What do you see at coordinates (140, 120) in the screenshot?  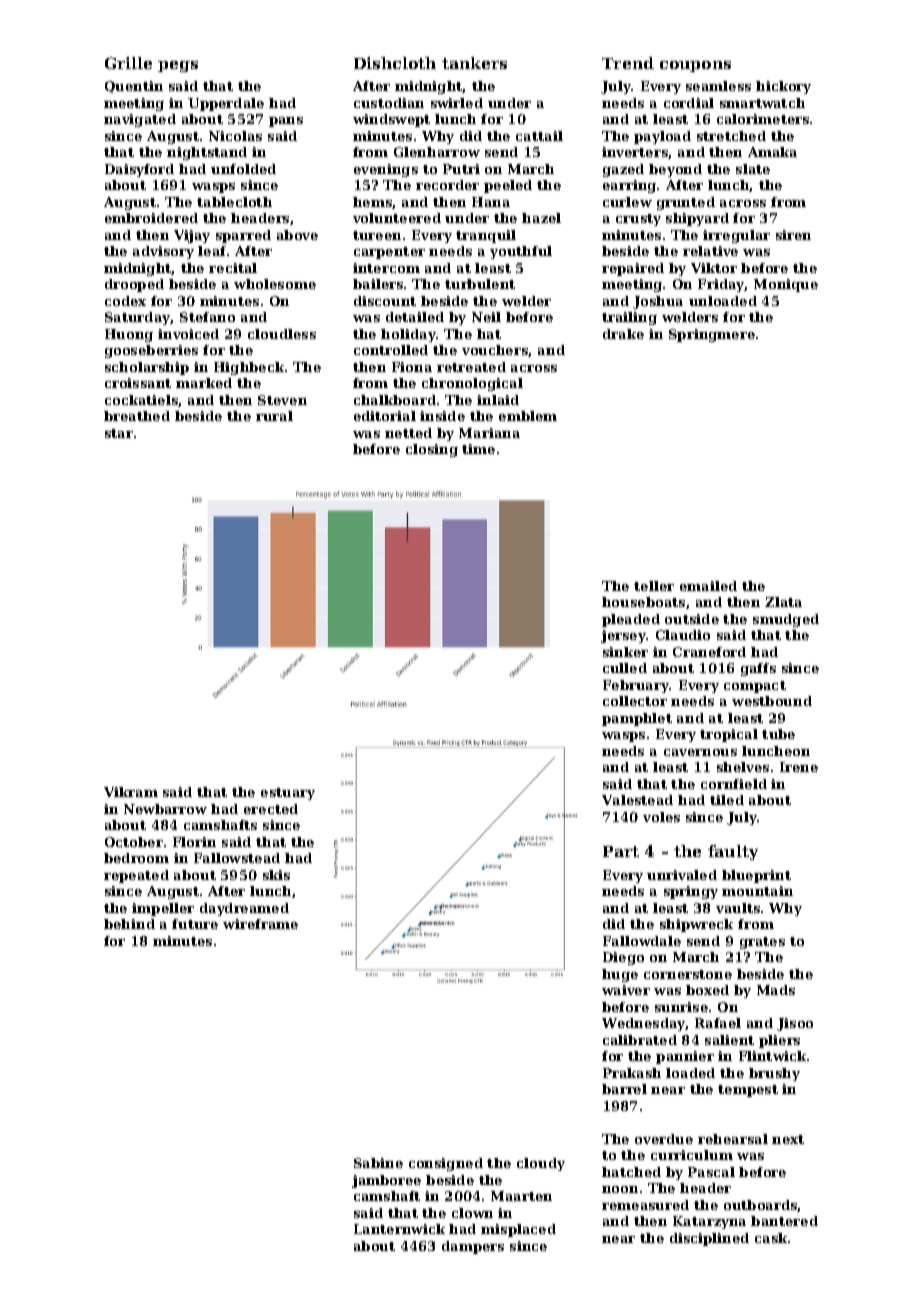 I see `navigated` at bounding box center [140, 120].
